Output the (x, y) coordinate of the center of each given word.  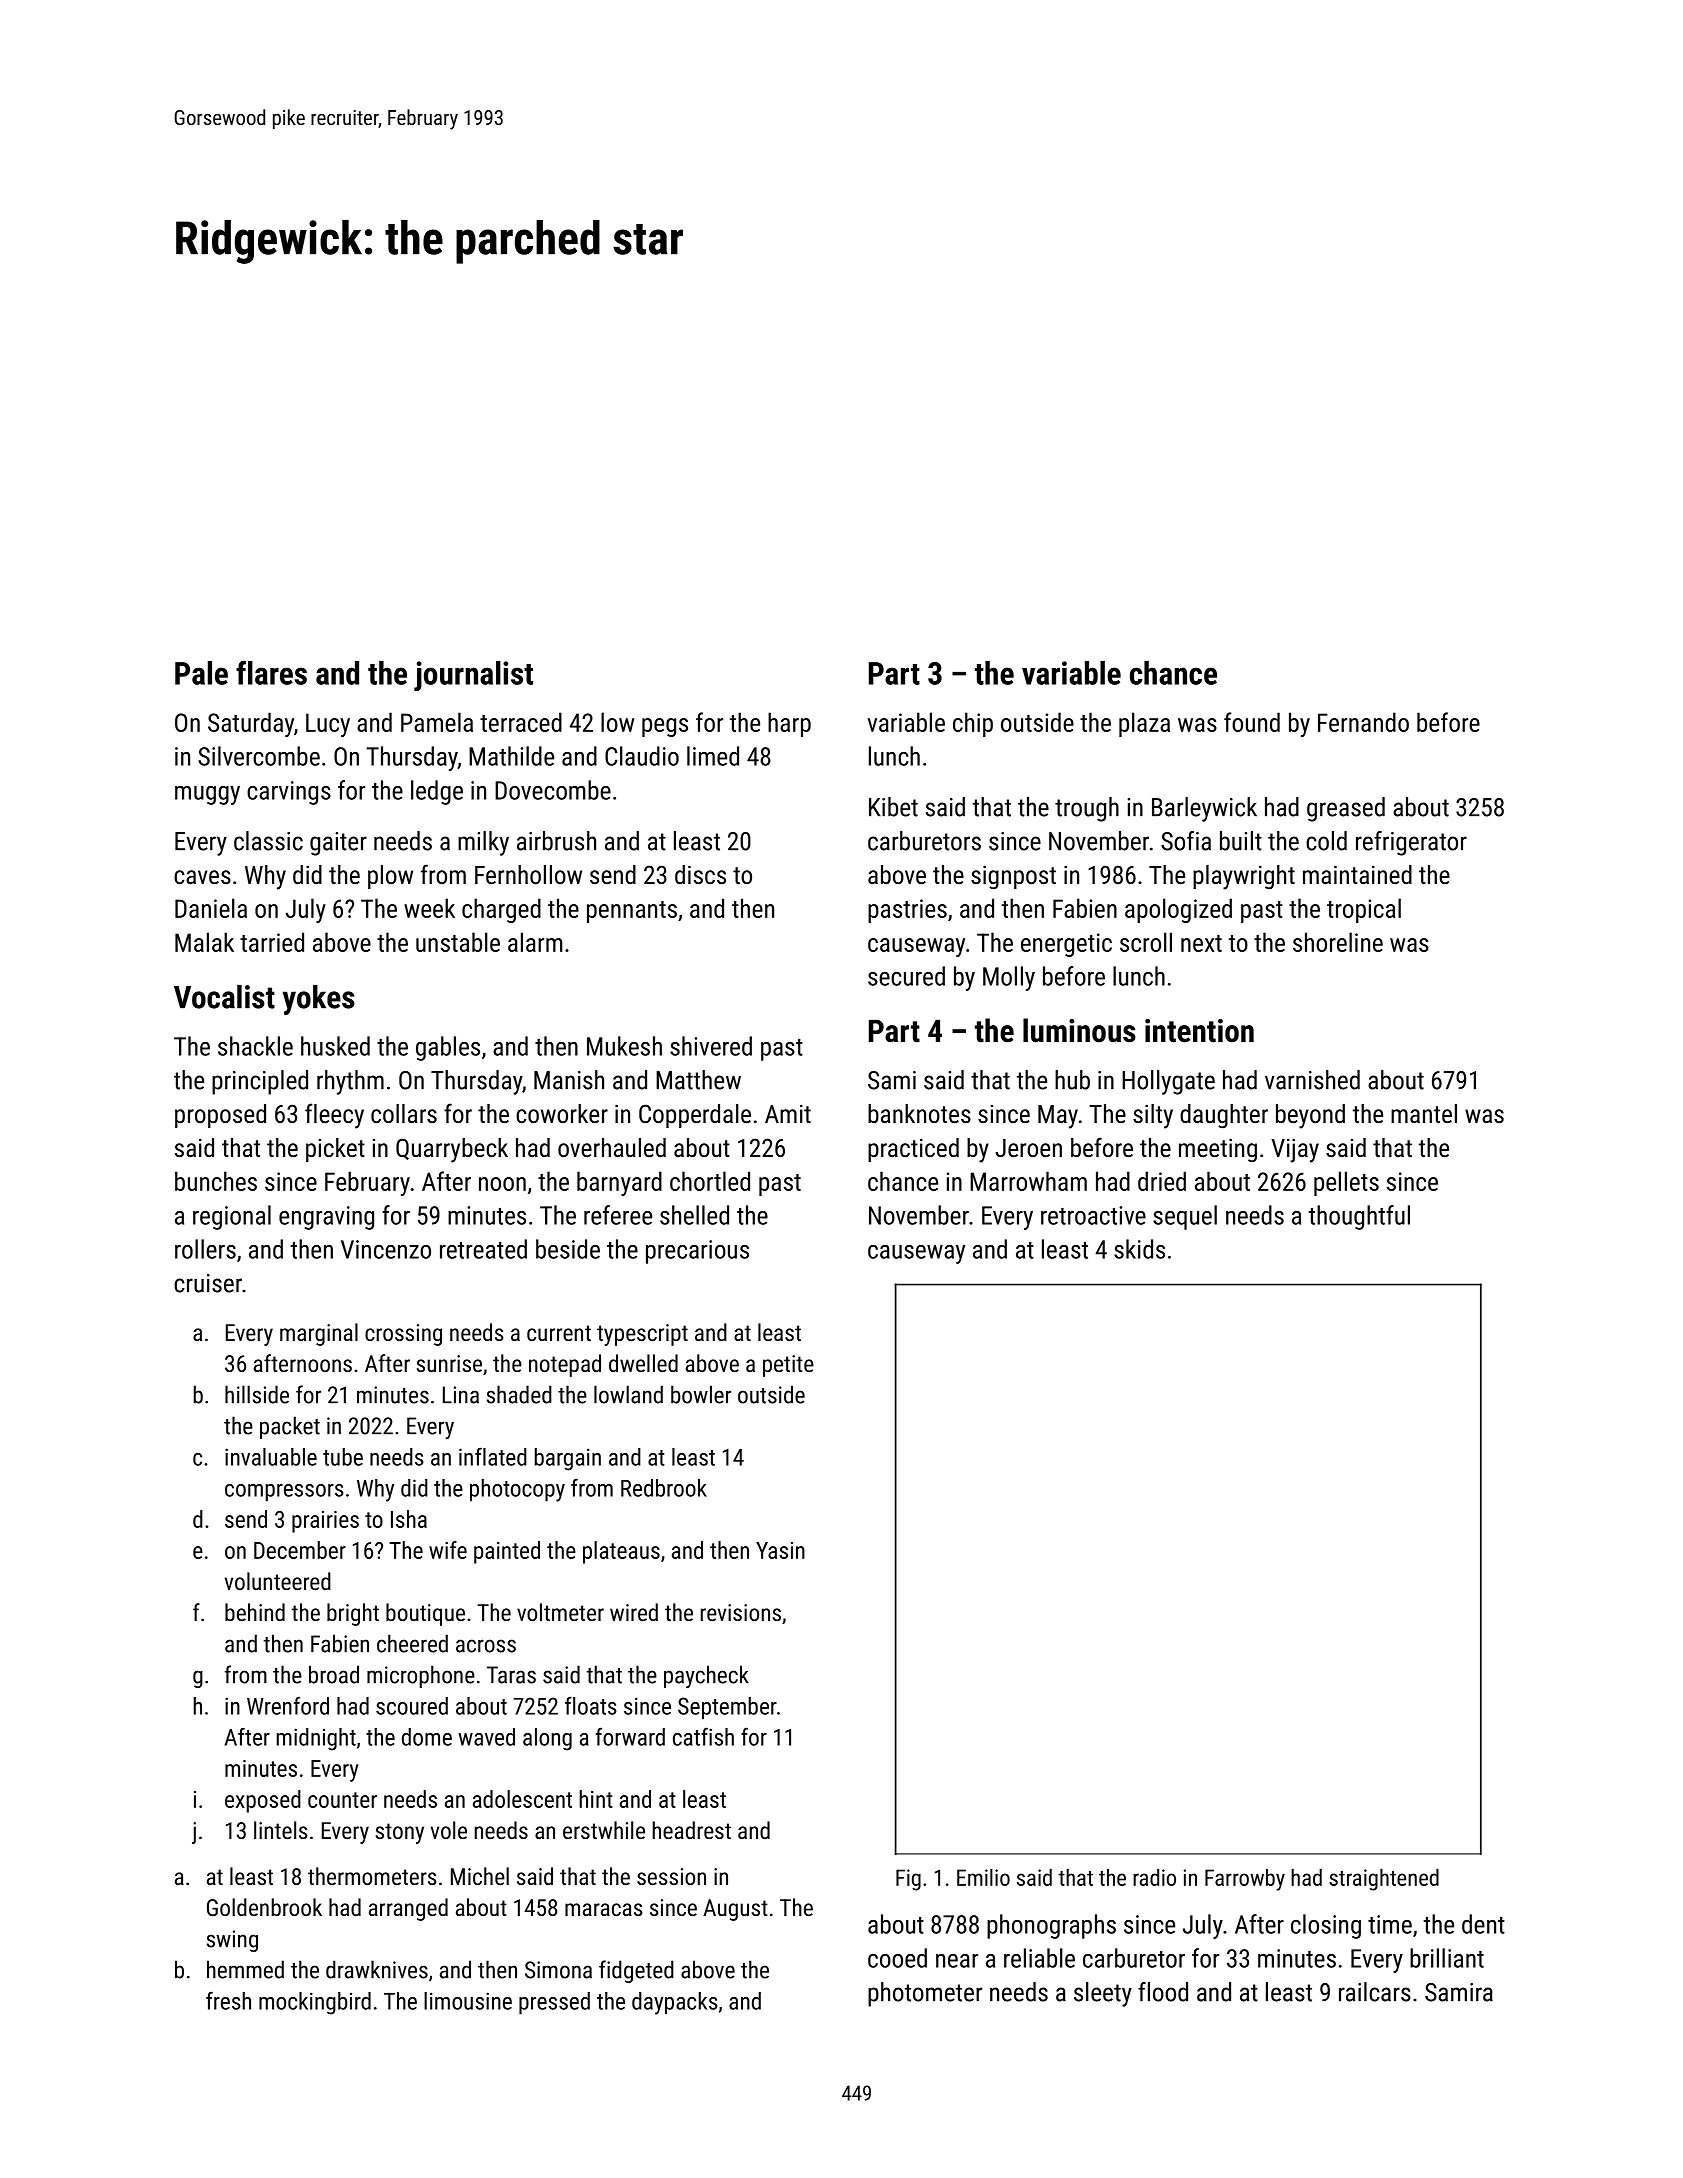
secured (906, 976)
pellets (1346, 1183)
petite (788, 1366)
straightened (1384, 1880)
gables (448, 1048)
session (671, 1876)
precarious (697, 1252)
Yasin (780, 1550)
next (1201, 943)
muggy (207, 795)
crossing (403, 1335)
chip (973, 724)
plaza (1144, 724)
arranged (408, 1909)
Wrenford (288, 1705)
